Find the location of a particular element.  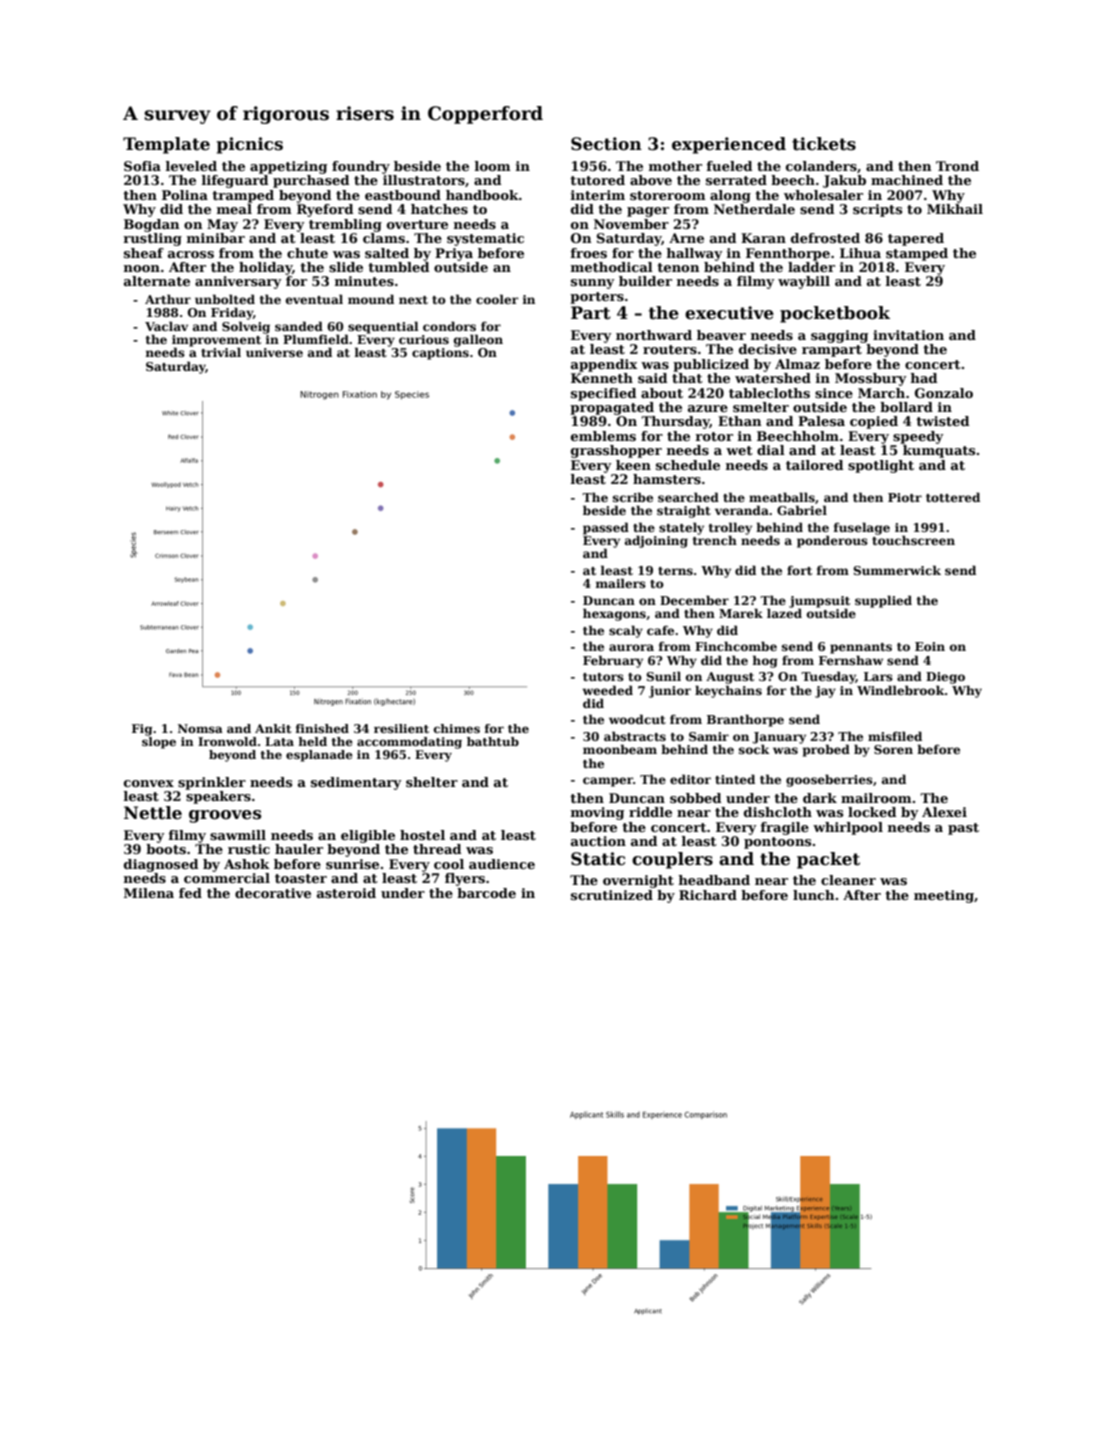

Piotr is located at coordinates (905, 497).
